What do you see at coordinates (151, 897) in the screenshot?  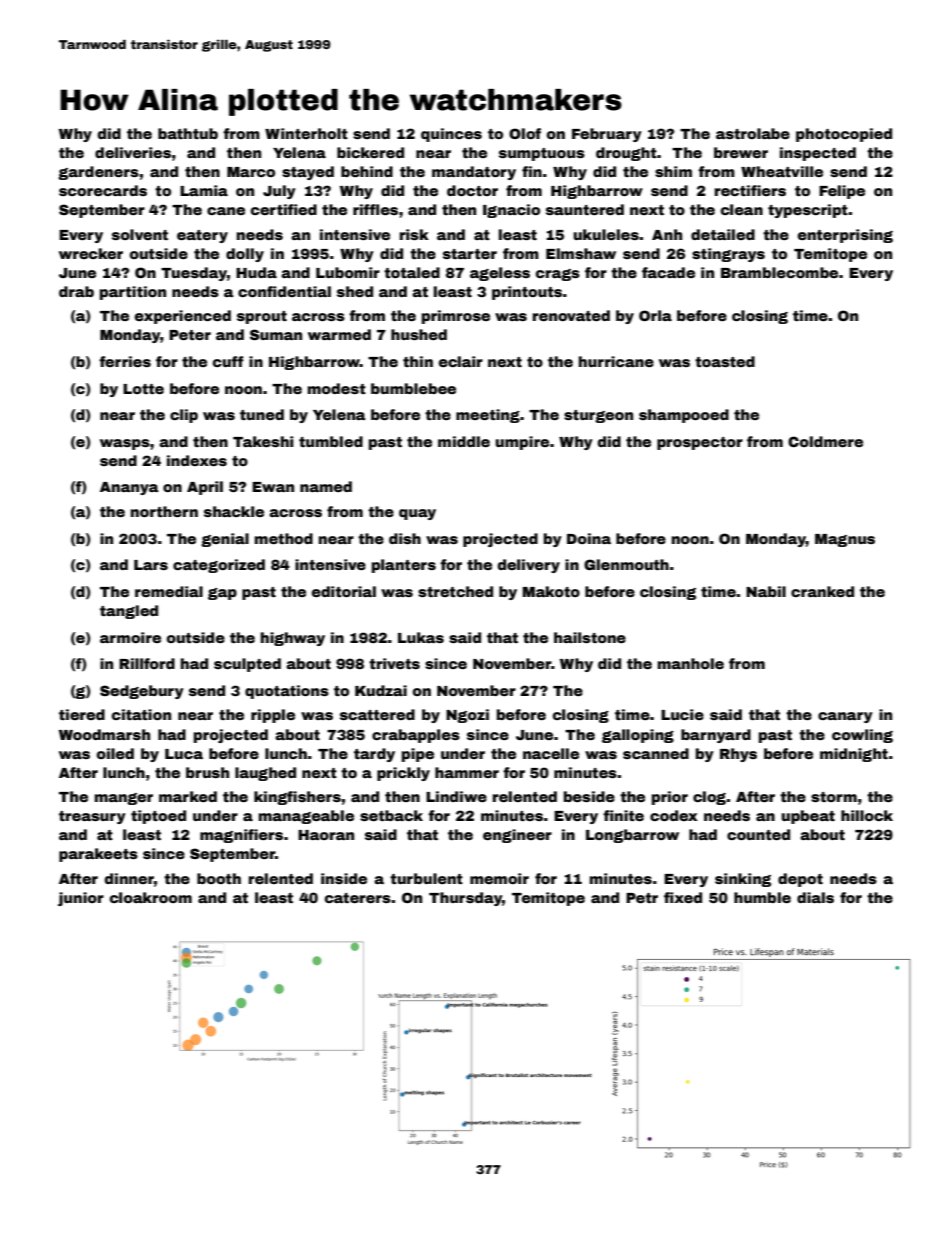 I see `cloakroom` at bounding box center [151, 897].
